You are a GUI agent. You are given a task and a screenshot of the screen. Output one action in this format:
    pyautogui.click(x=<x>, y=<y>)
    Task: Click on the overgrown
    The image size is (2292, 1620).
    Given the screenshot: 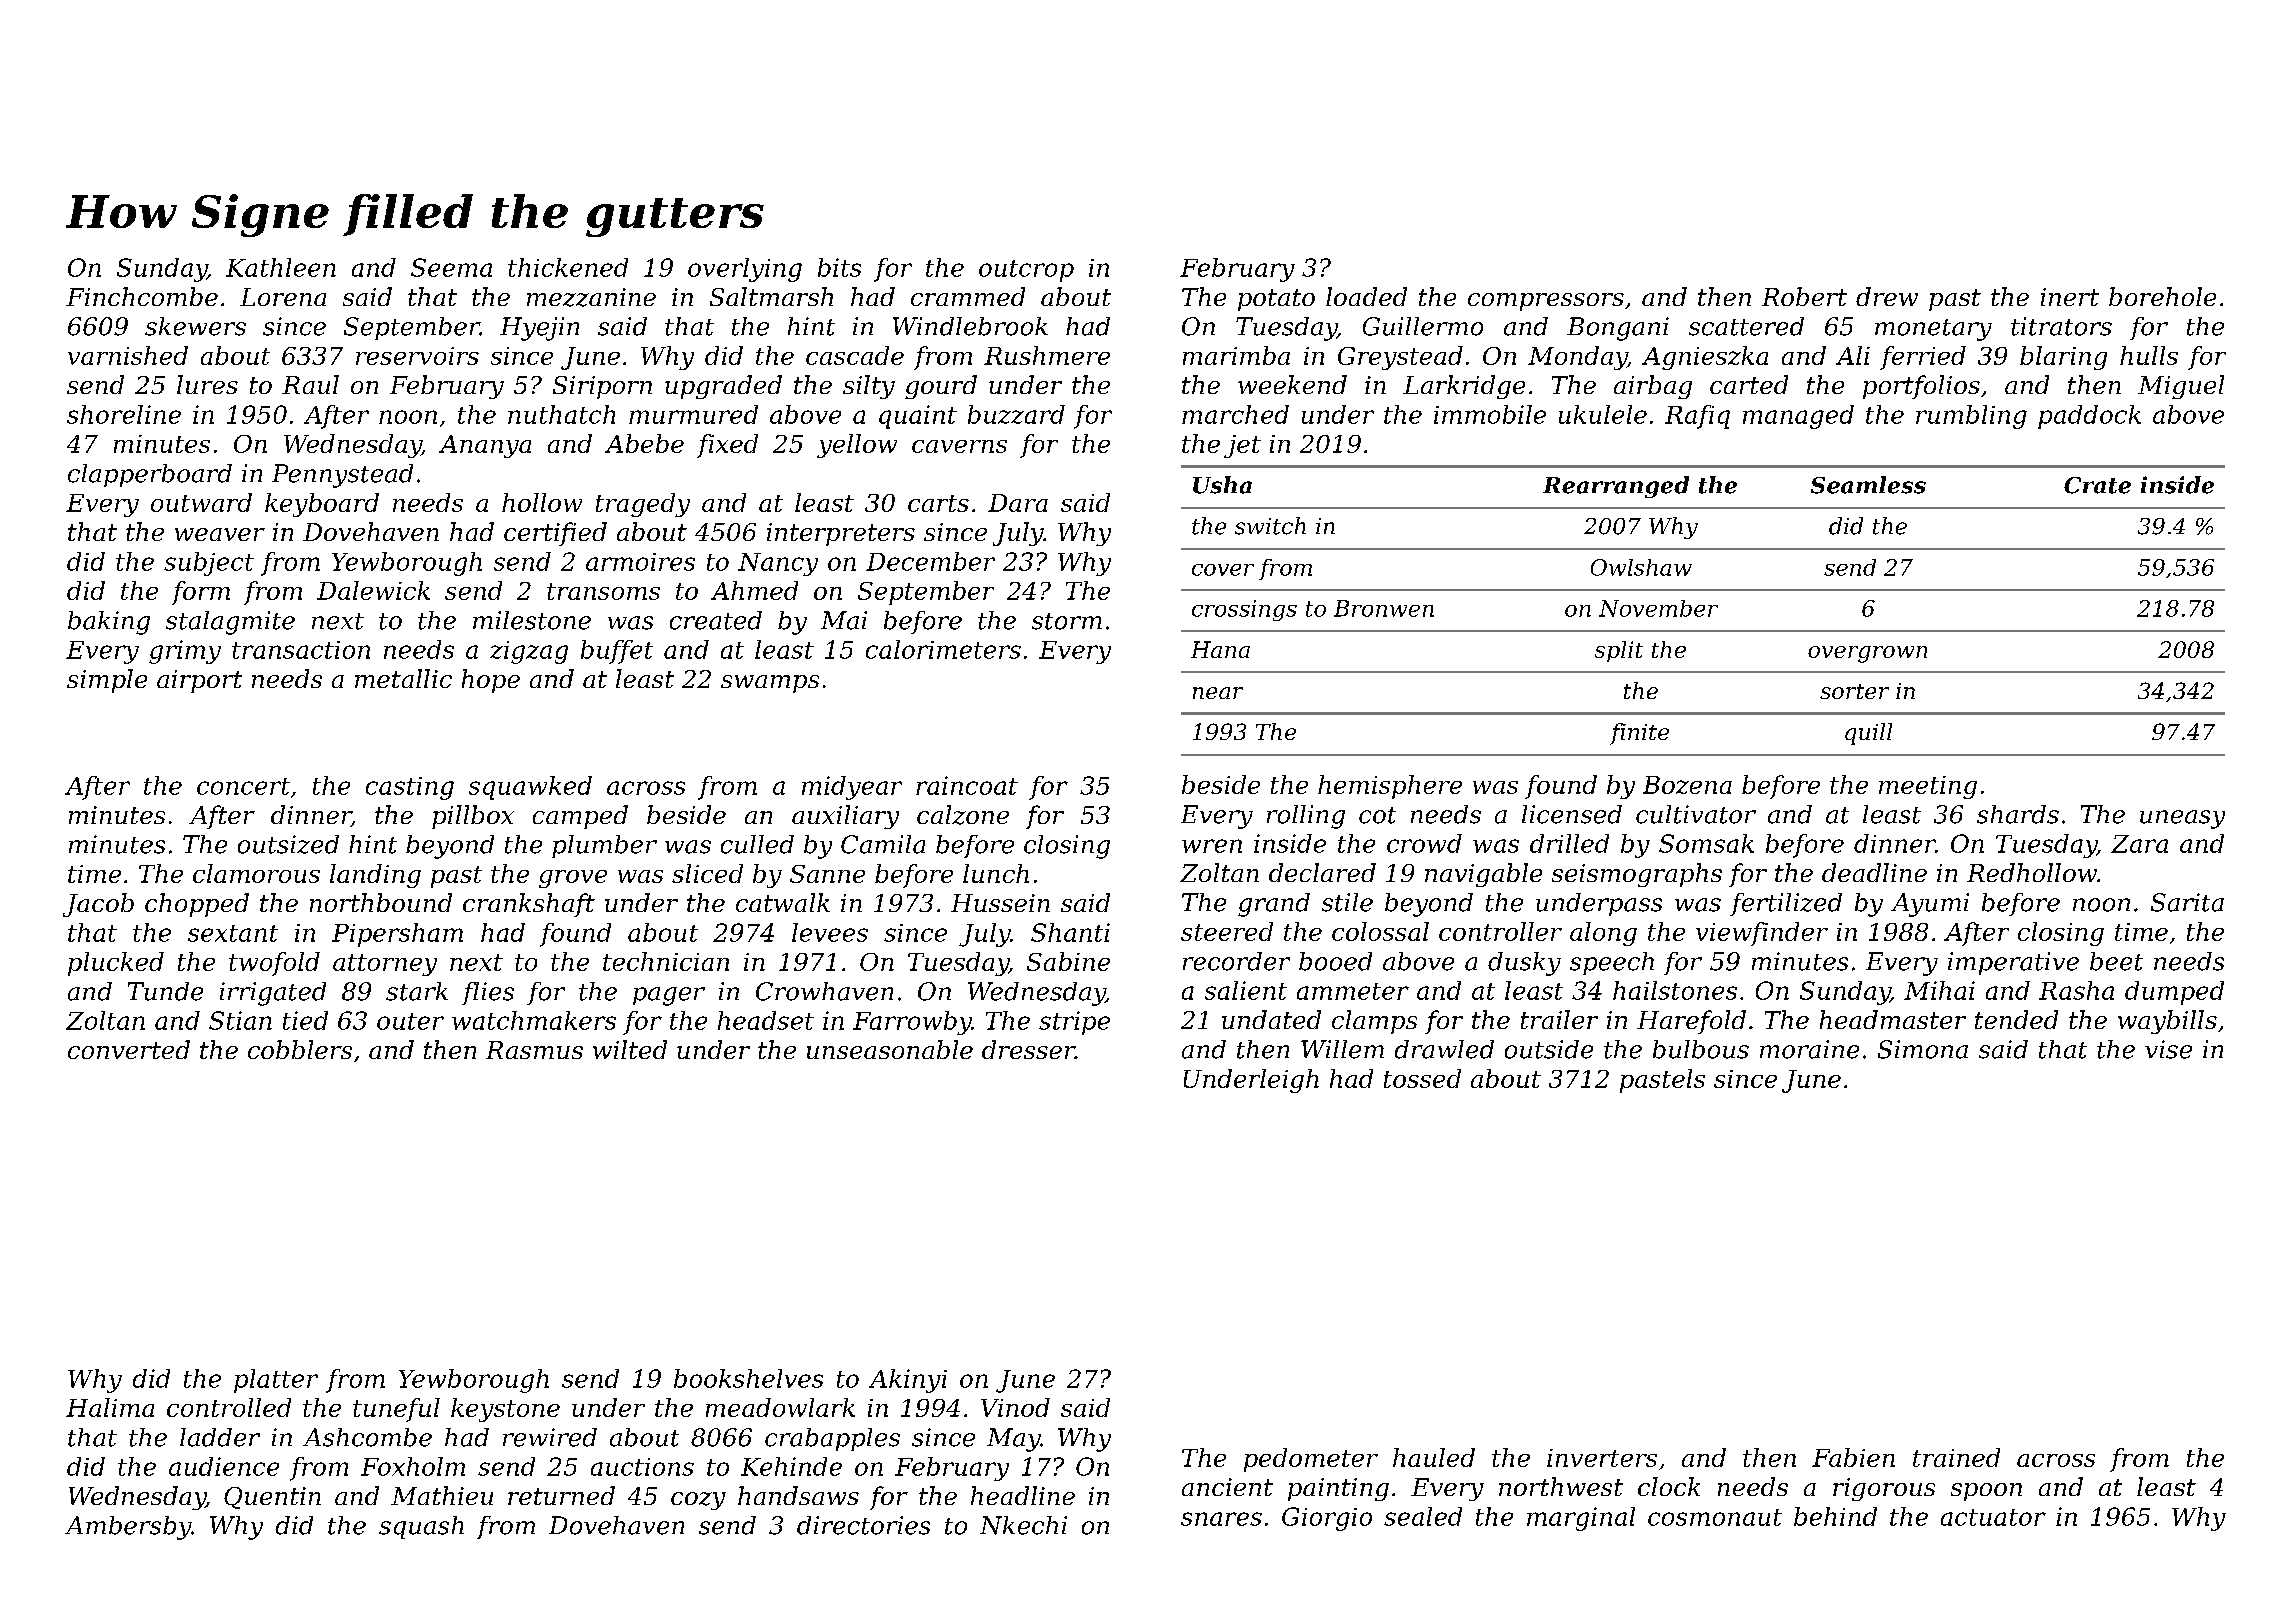 What is the action you would take?
    pyautogui.click(x=1867, y=654)
